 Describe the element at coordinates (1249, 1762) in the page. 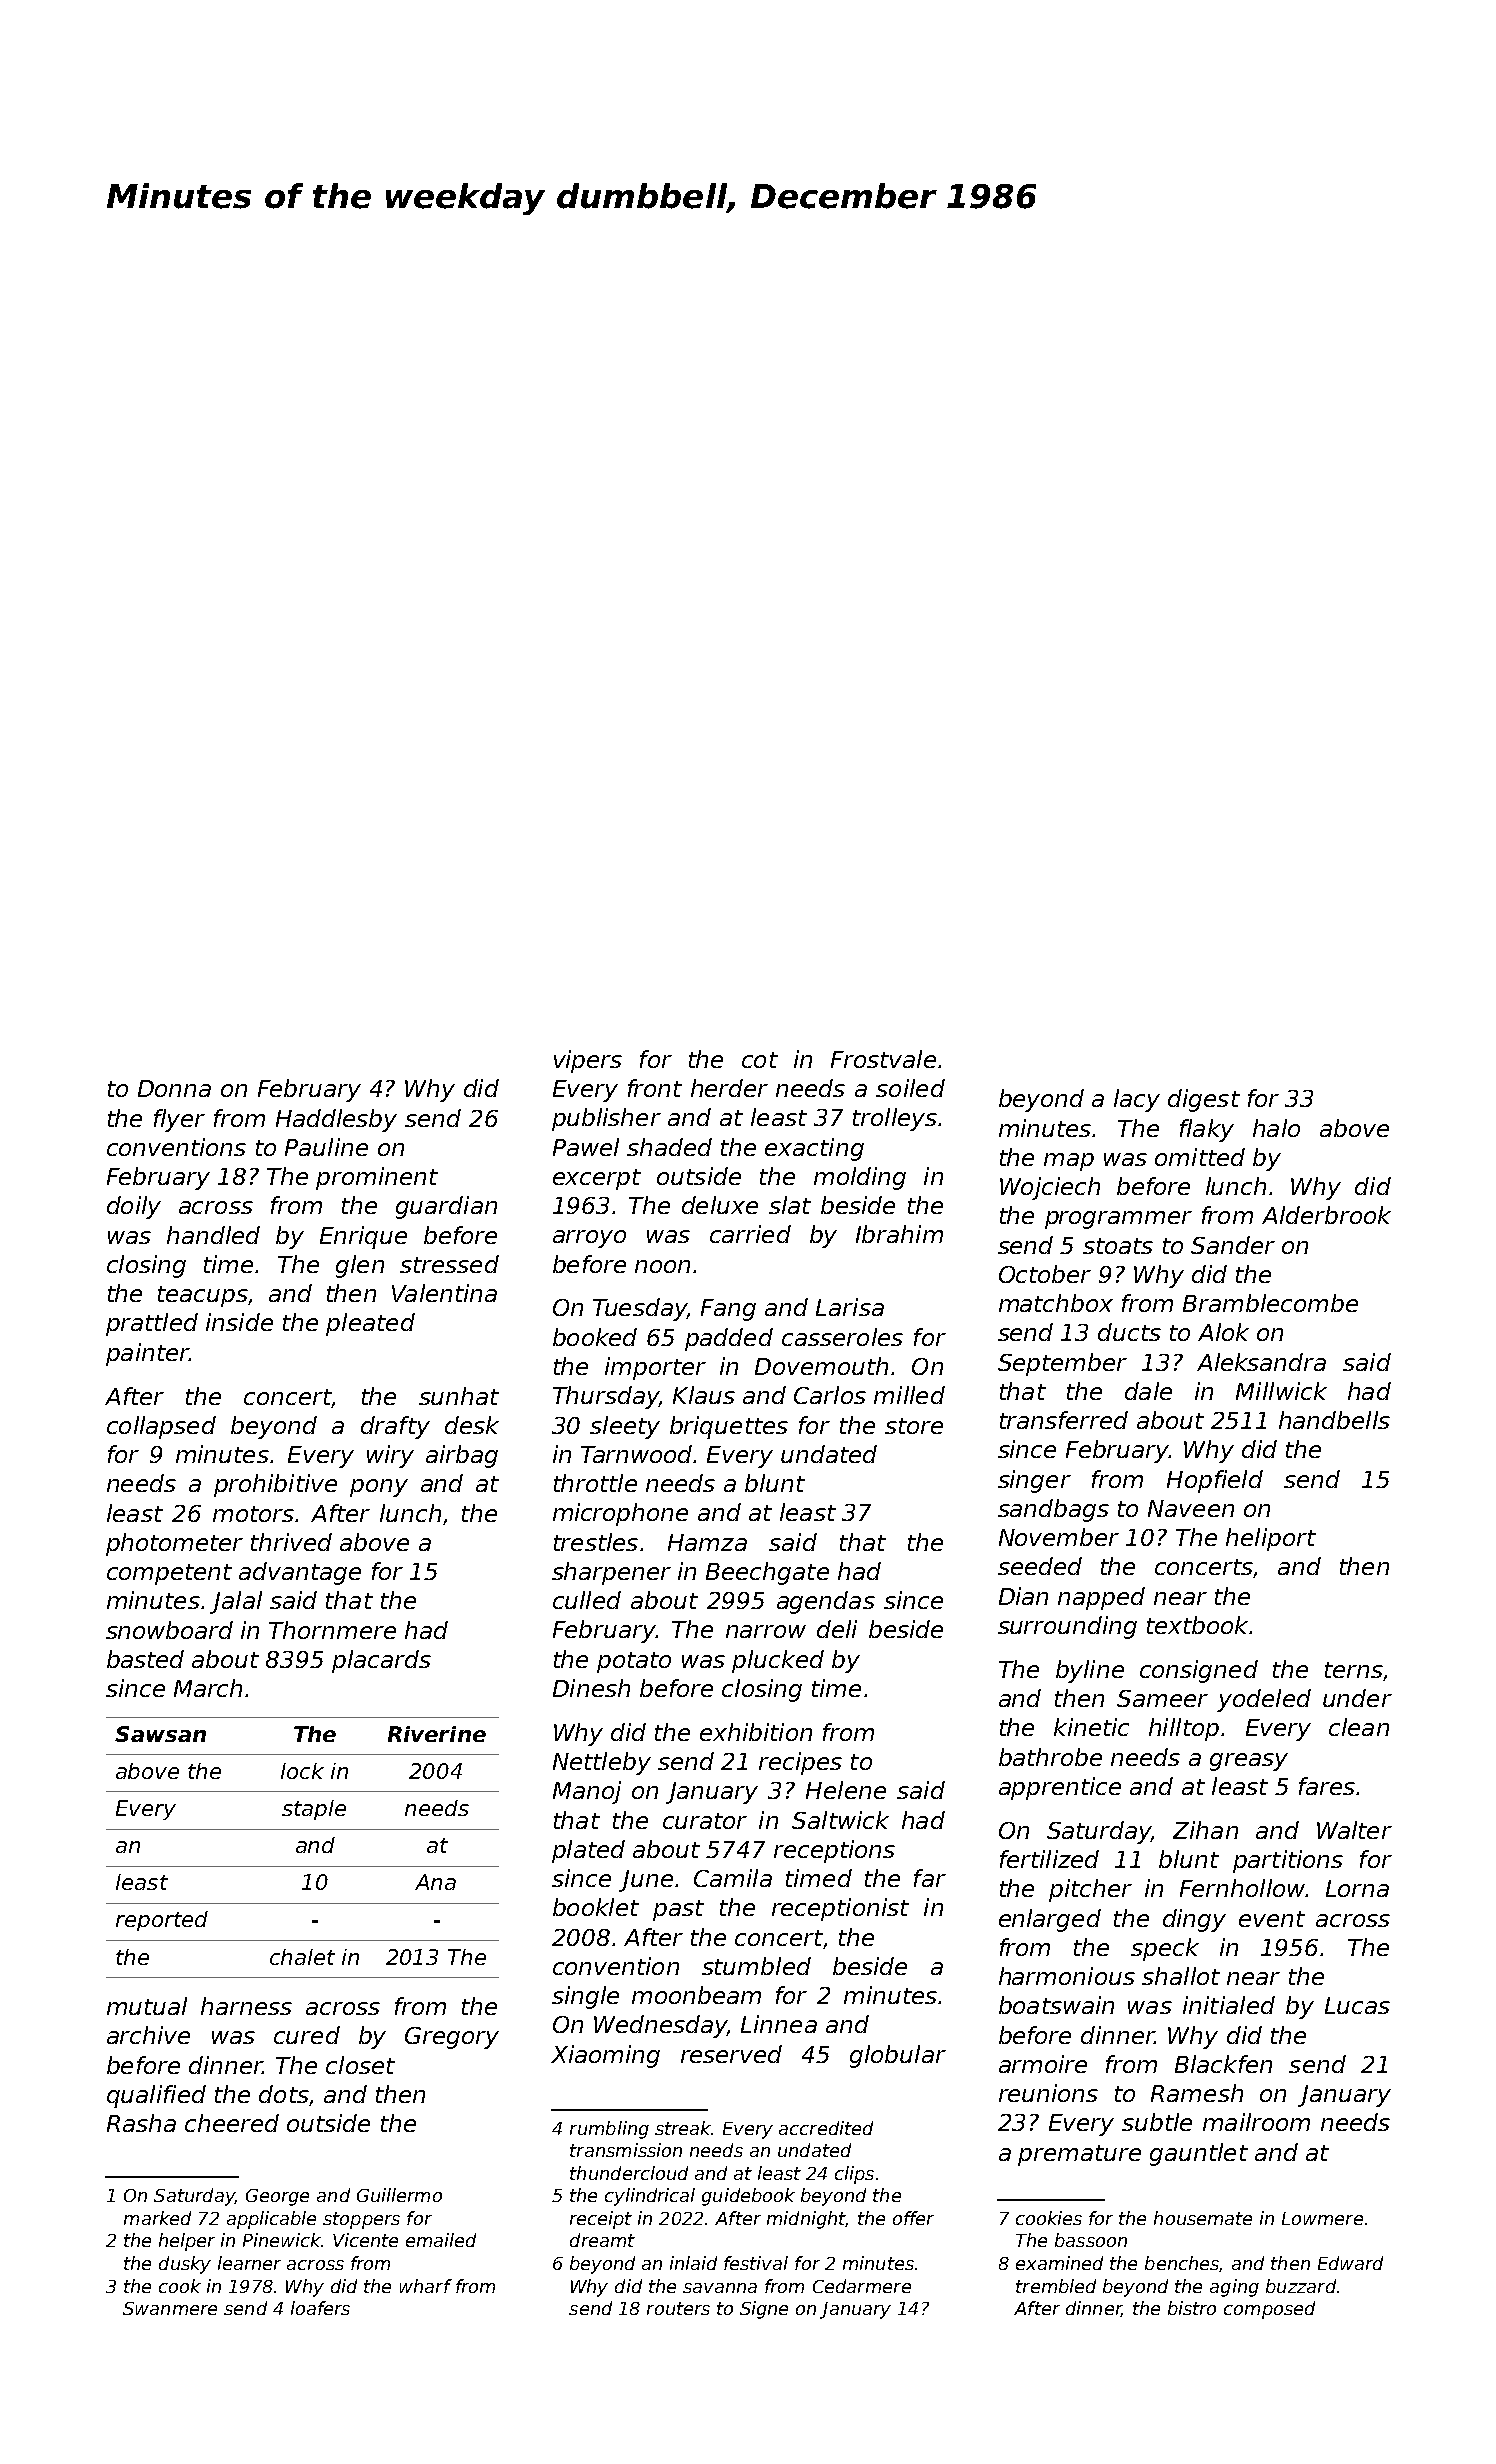

I see `greasy` at that location.
